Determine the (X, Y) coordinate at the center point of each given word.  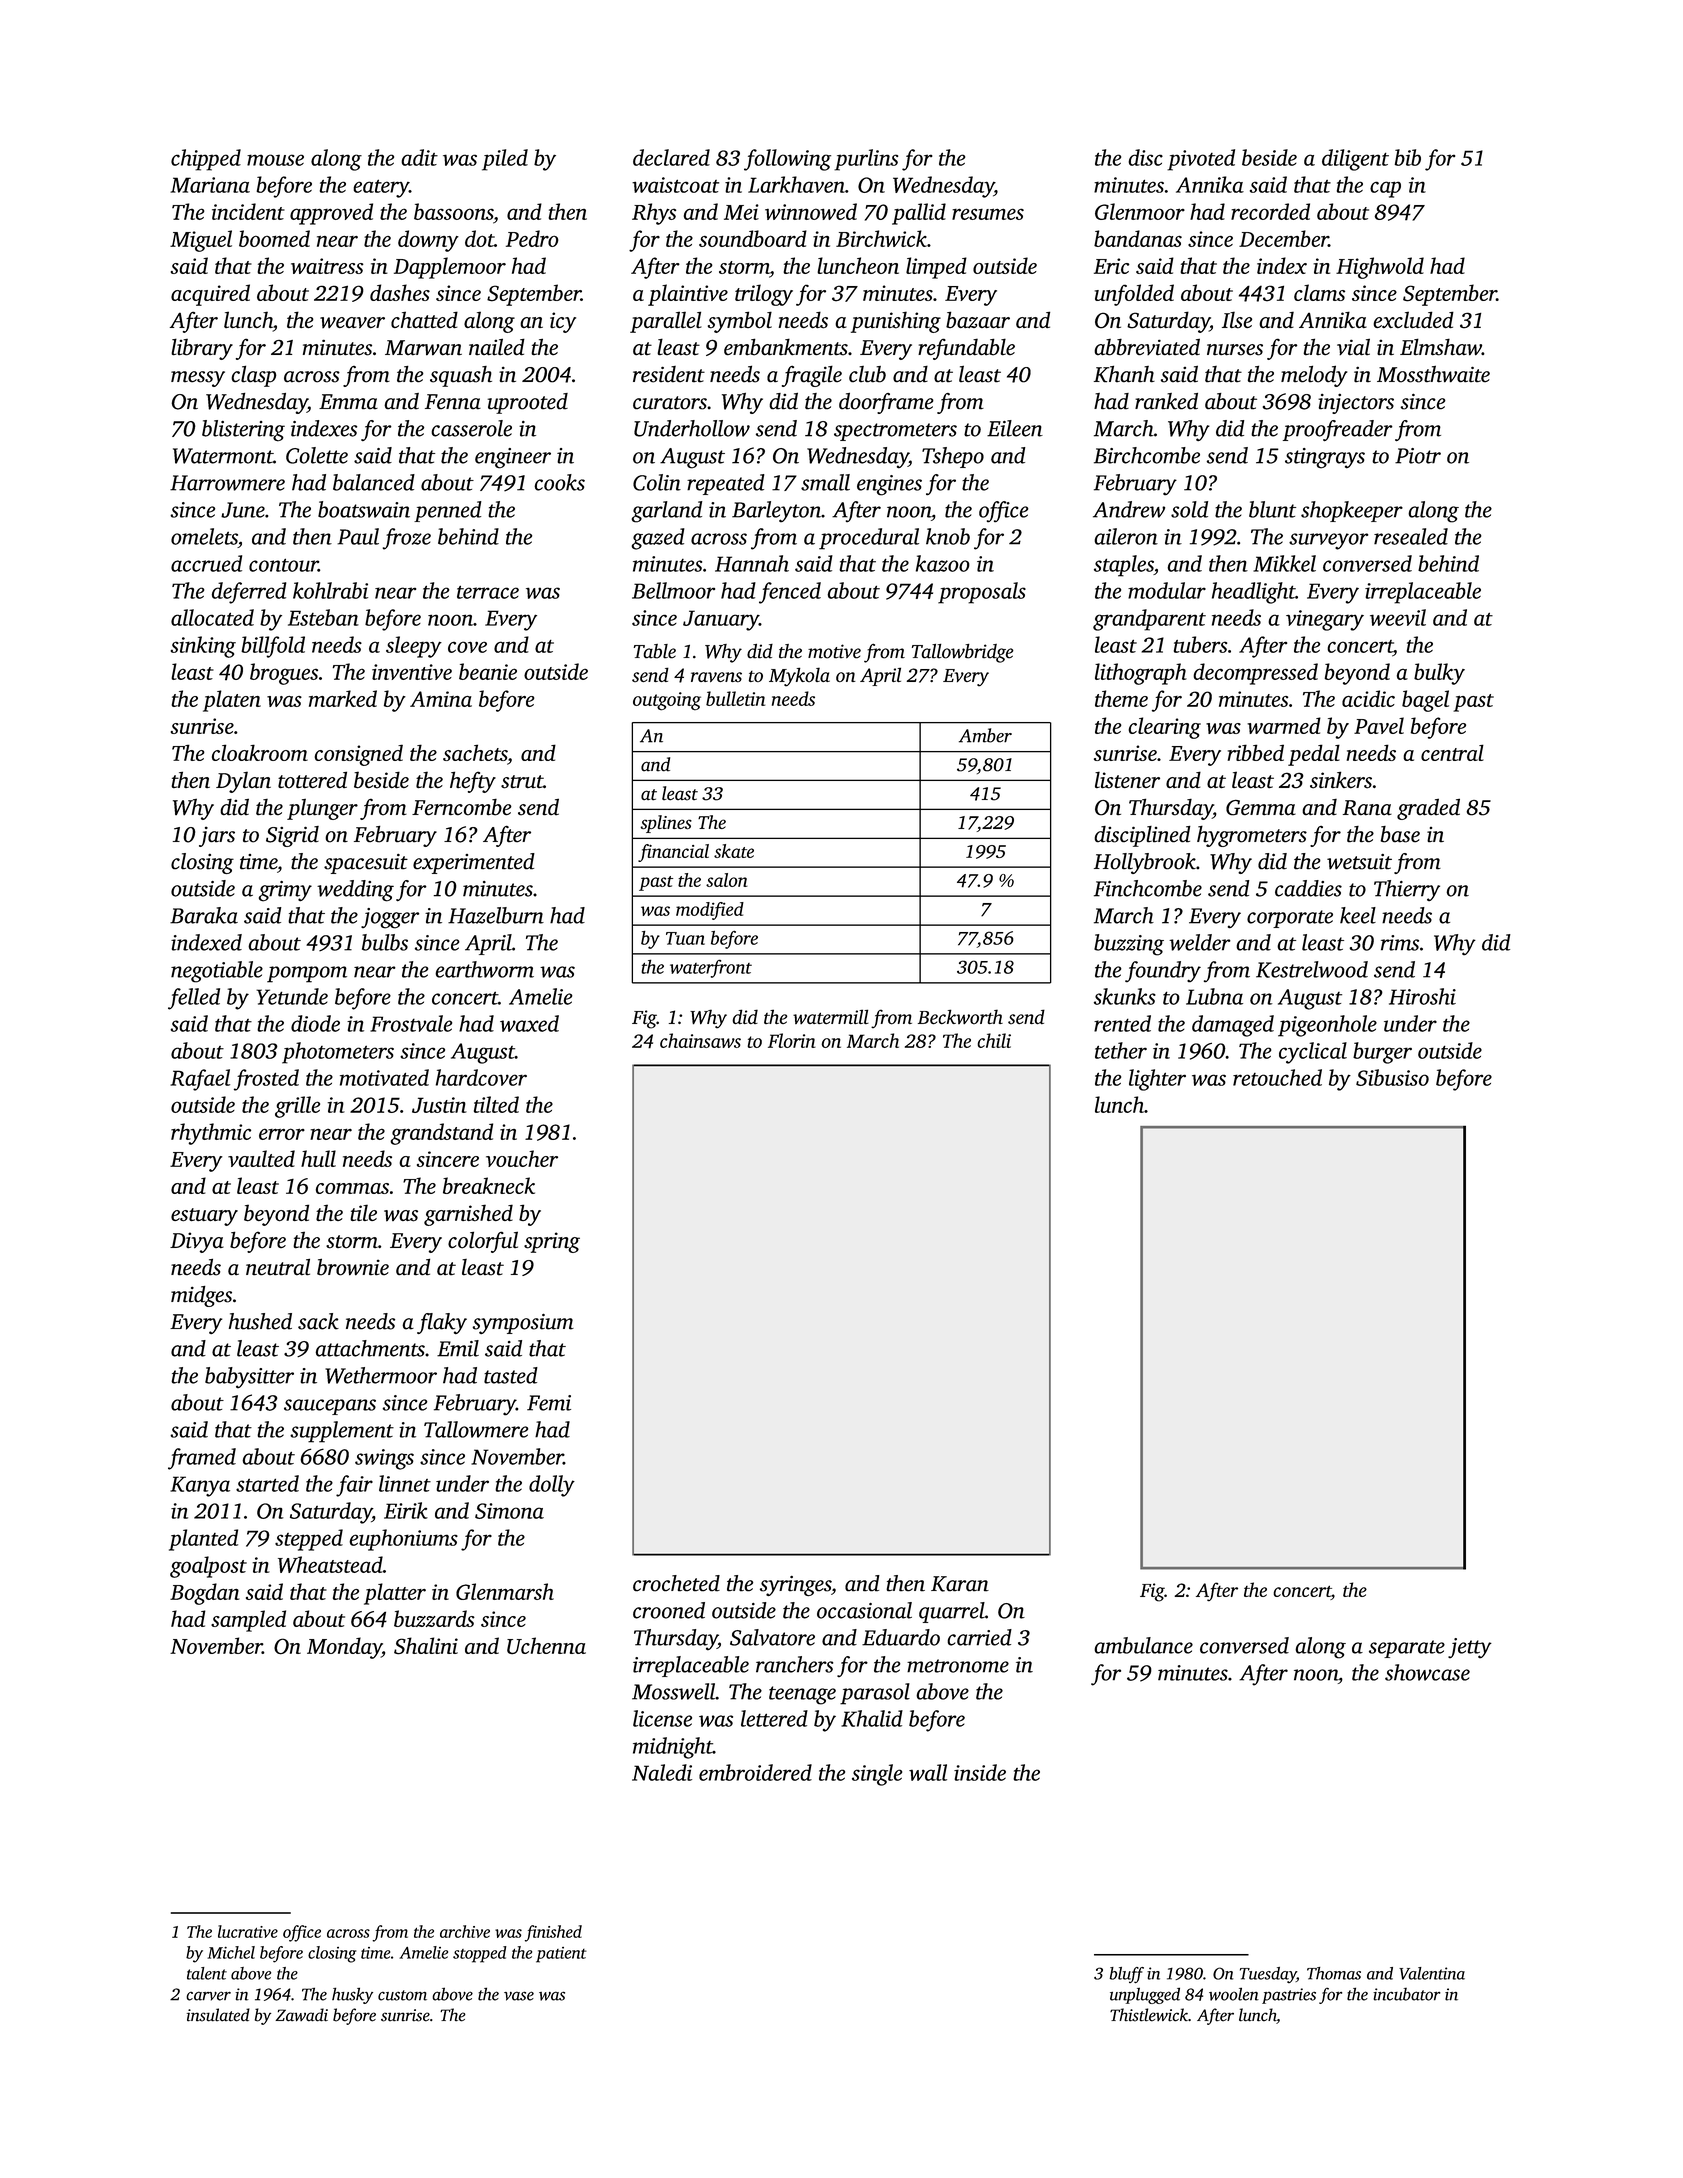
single (877, 1775)
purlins (866, 160)
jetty (1470, 1648)
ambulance (1143, 1645)
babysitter (249, 1377)
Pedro (532, 238)
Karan (960, 1584)
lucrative (248, 1931)
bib (1408, 157)
